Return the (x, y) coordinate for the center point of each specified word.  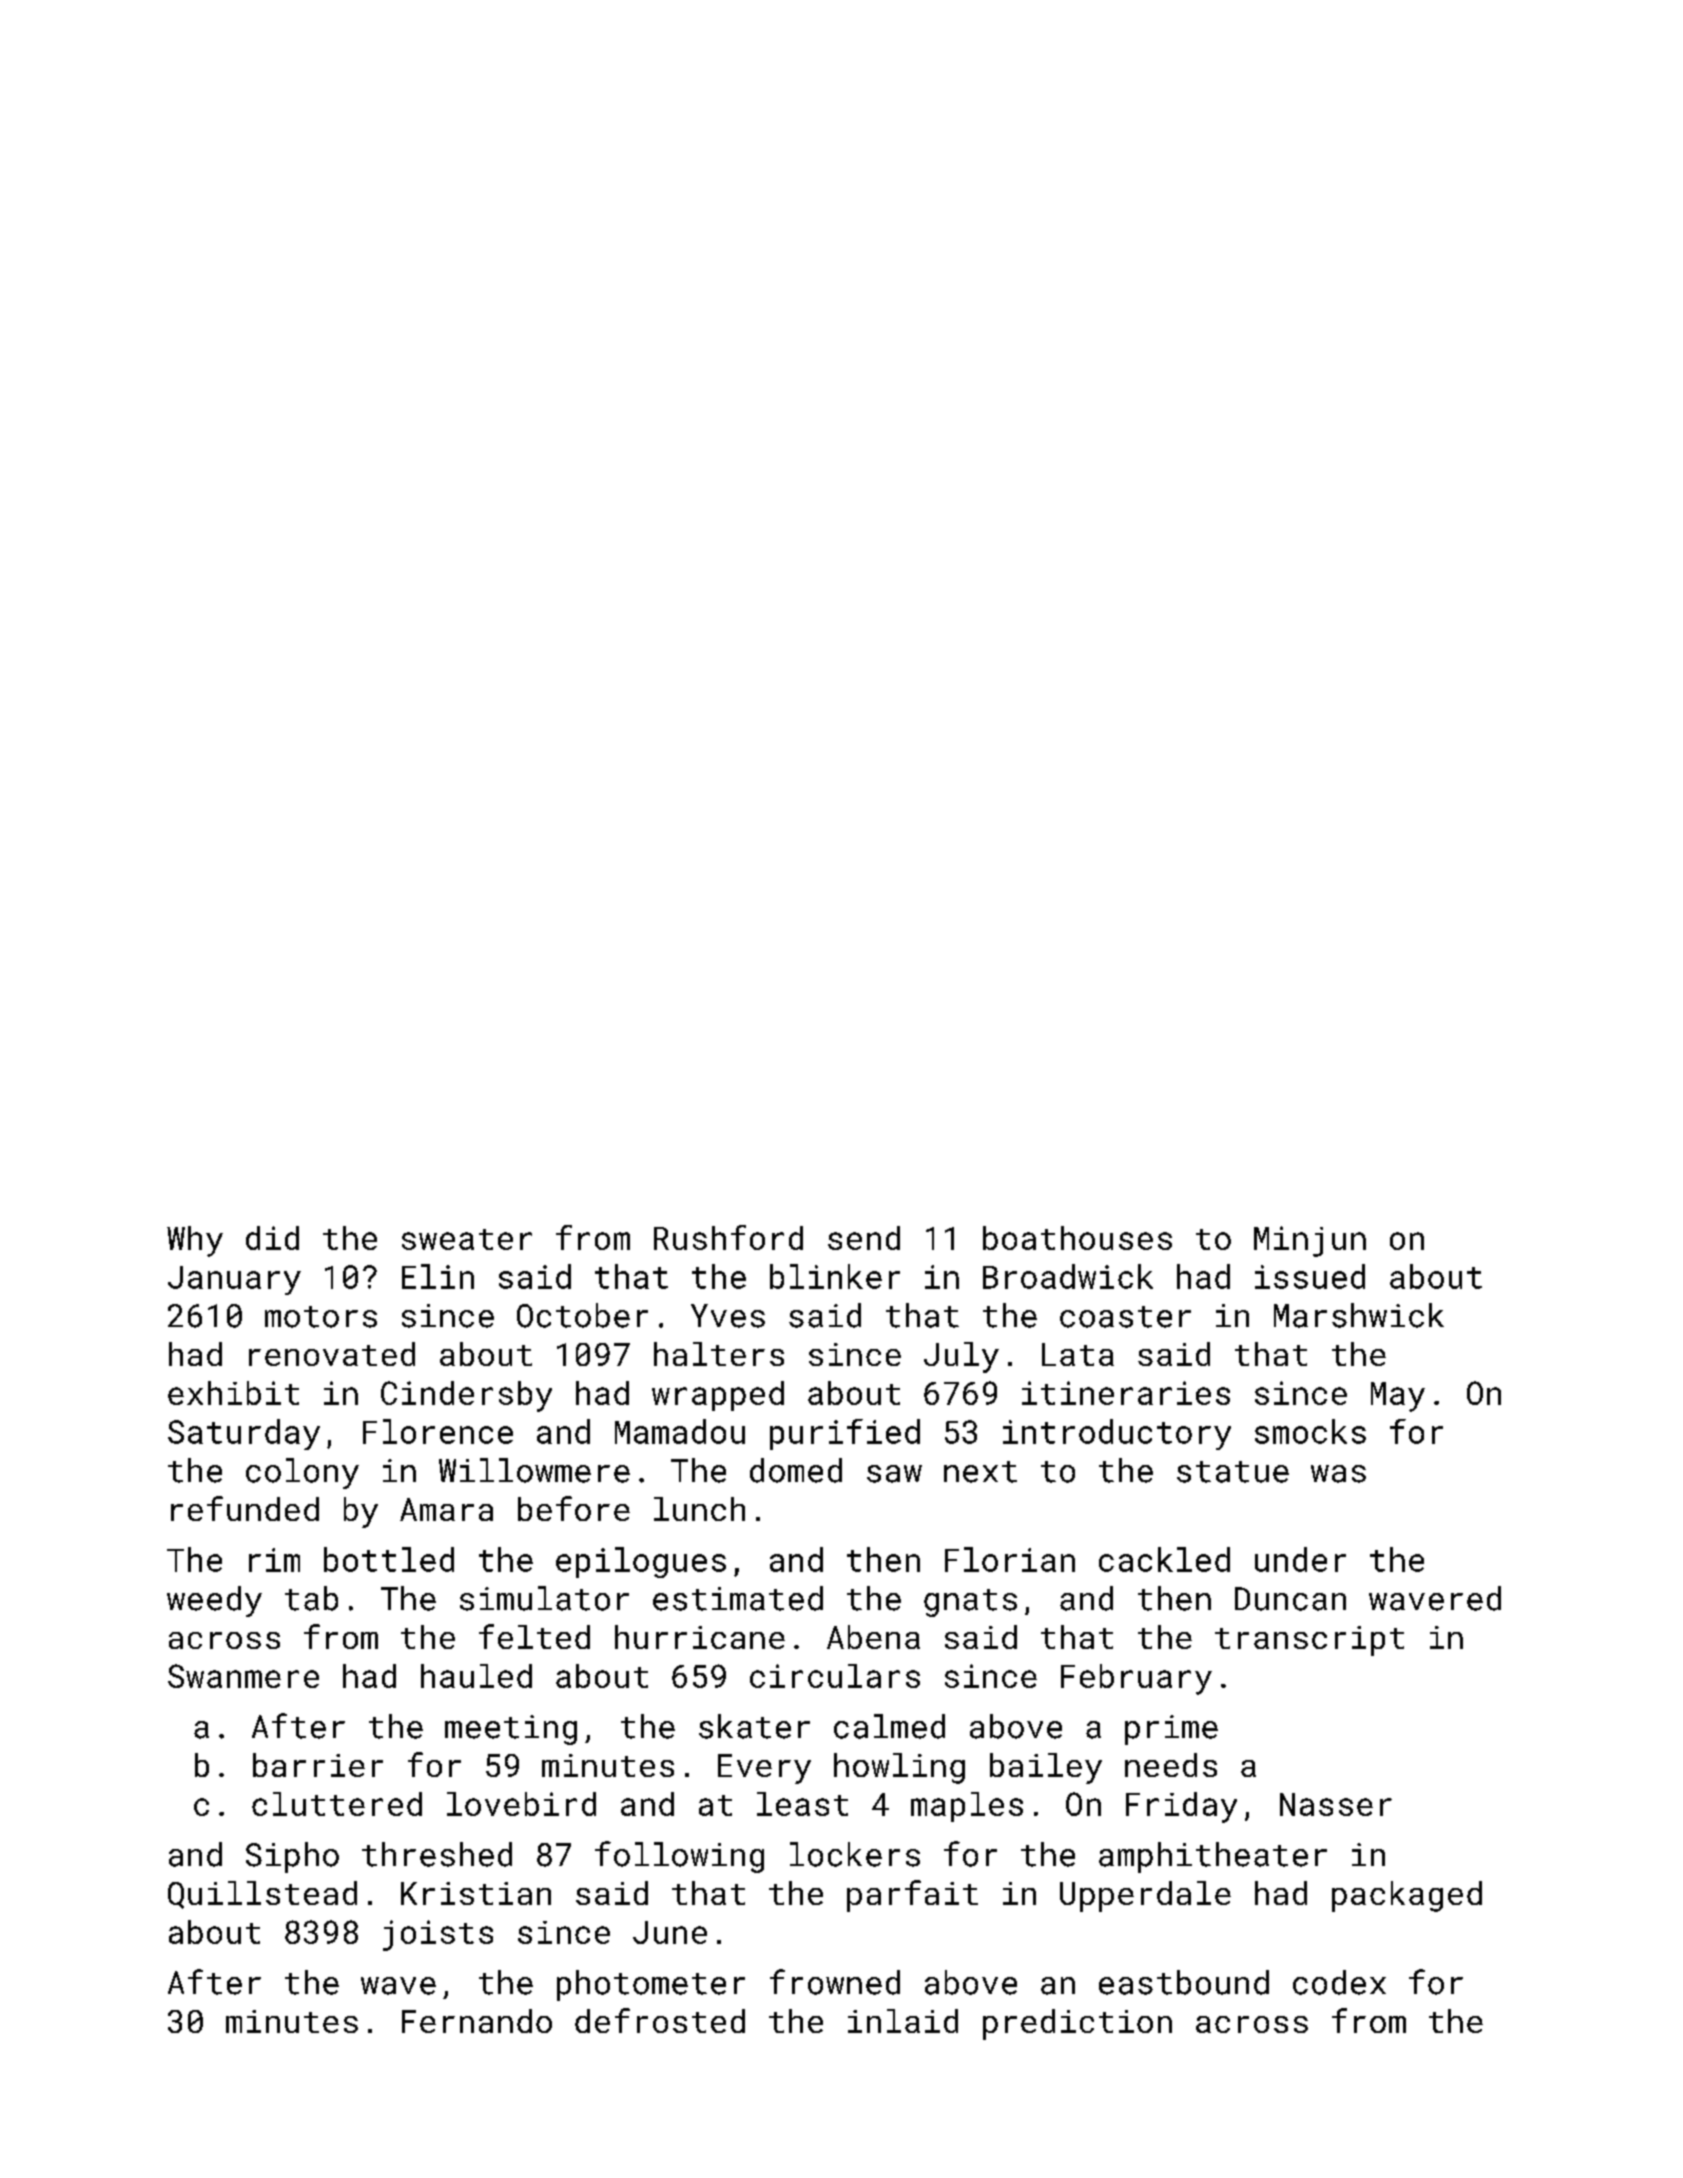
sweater (467, 1239)
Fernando (477, 2021)
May (1398, 1397)
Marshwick (1359, 1315)
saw (894, 1474)
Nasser (1336, 1804)
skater (754, 1726)
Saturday (244, 1434)
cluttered (337, 1804)
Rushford (728, 1237)
